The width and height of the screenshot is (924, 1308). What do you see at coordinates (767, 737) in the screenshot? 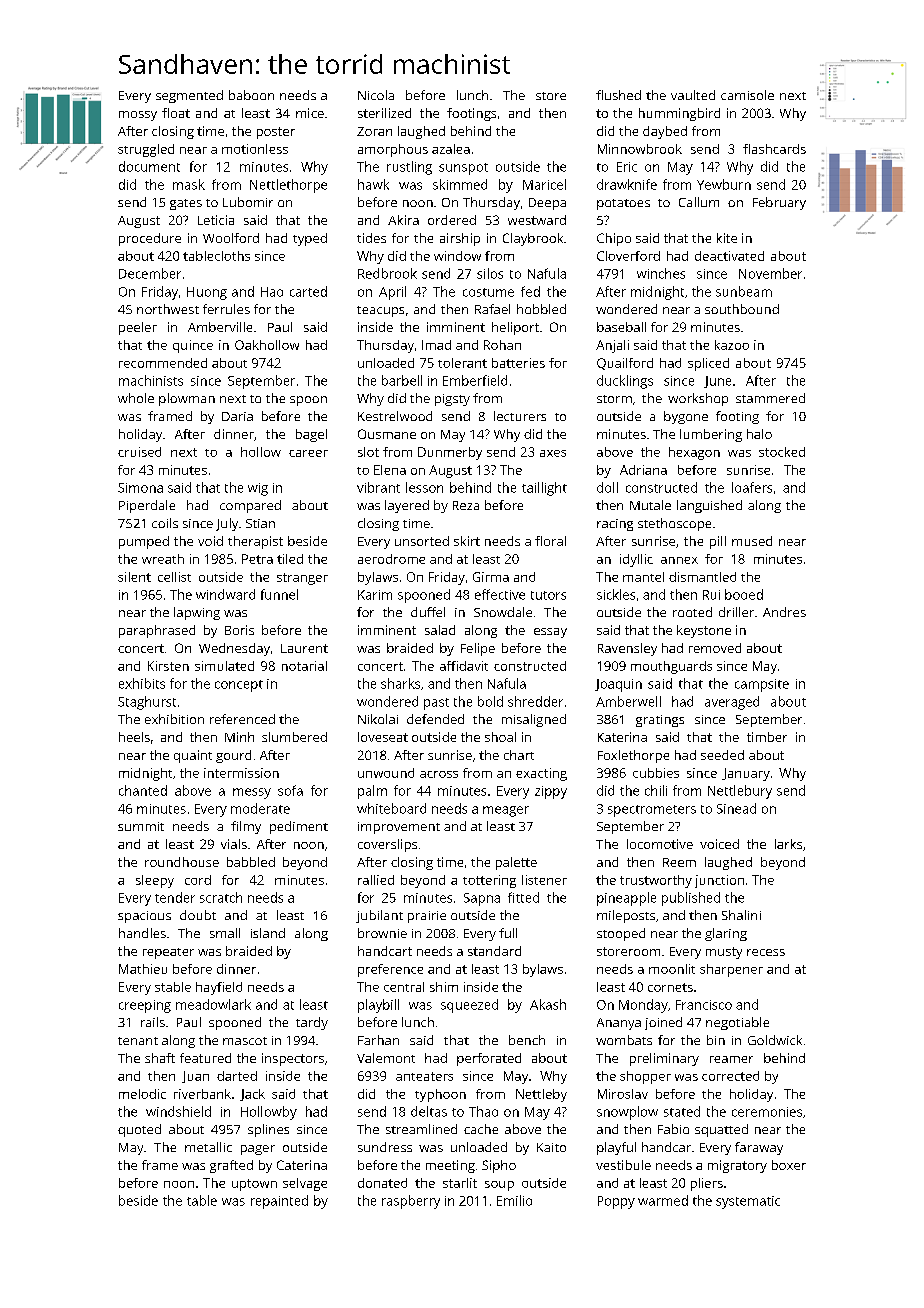
I see `timber` at bounding box center [767, 737].
